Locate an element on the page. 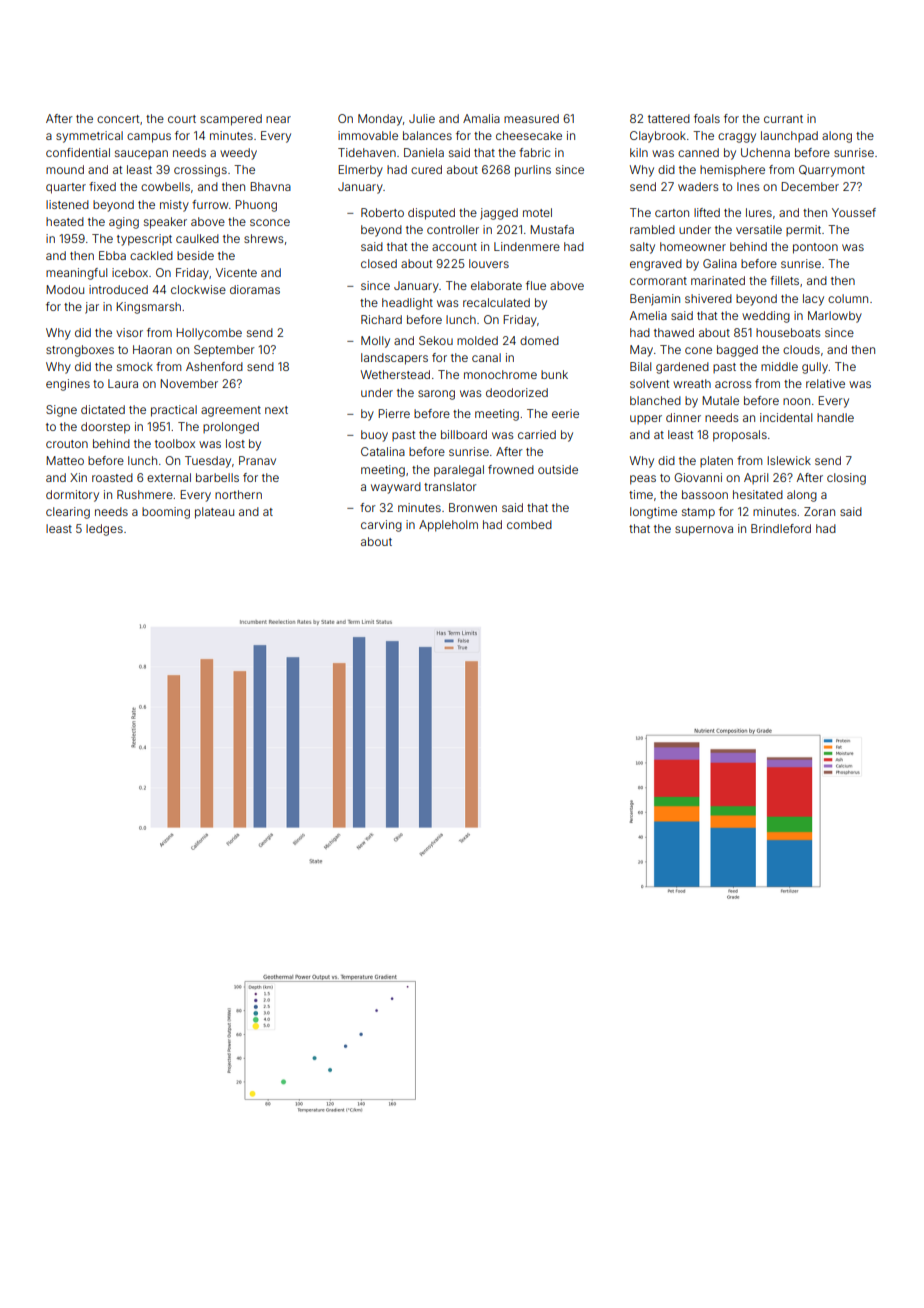  cured is located at coordinates (426, 169).
